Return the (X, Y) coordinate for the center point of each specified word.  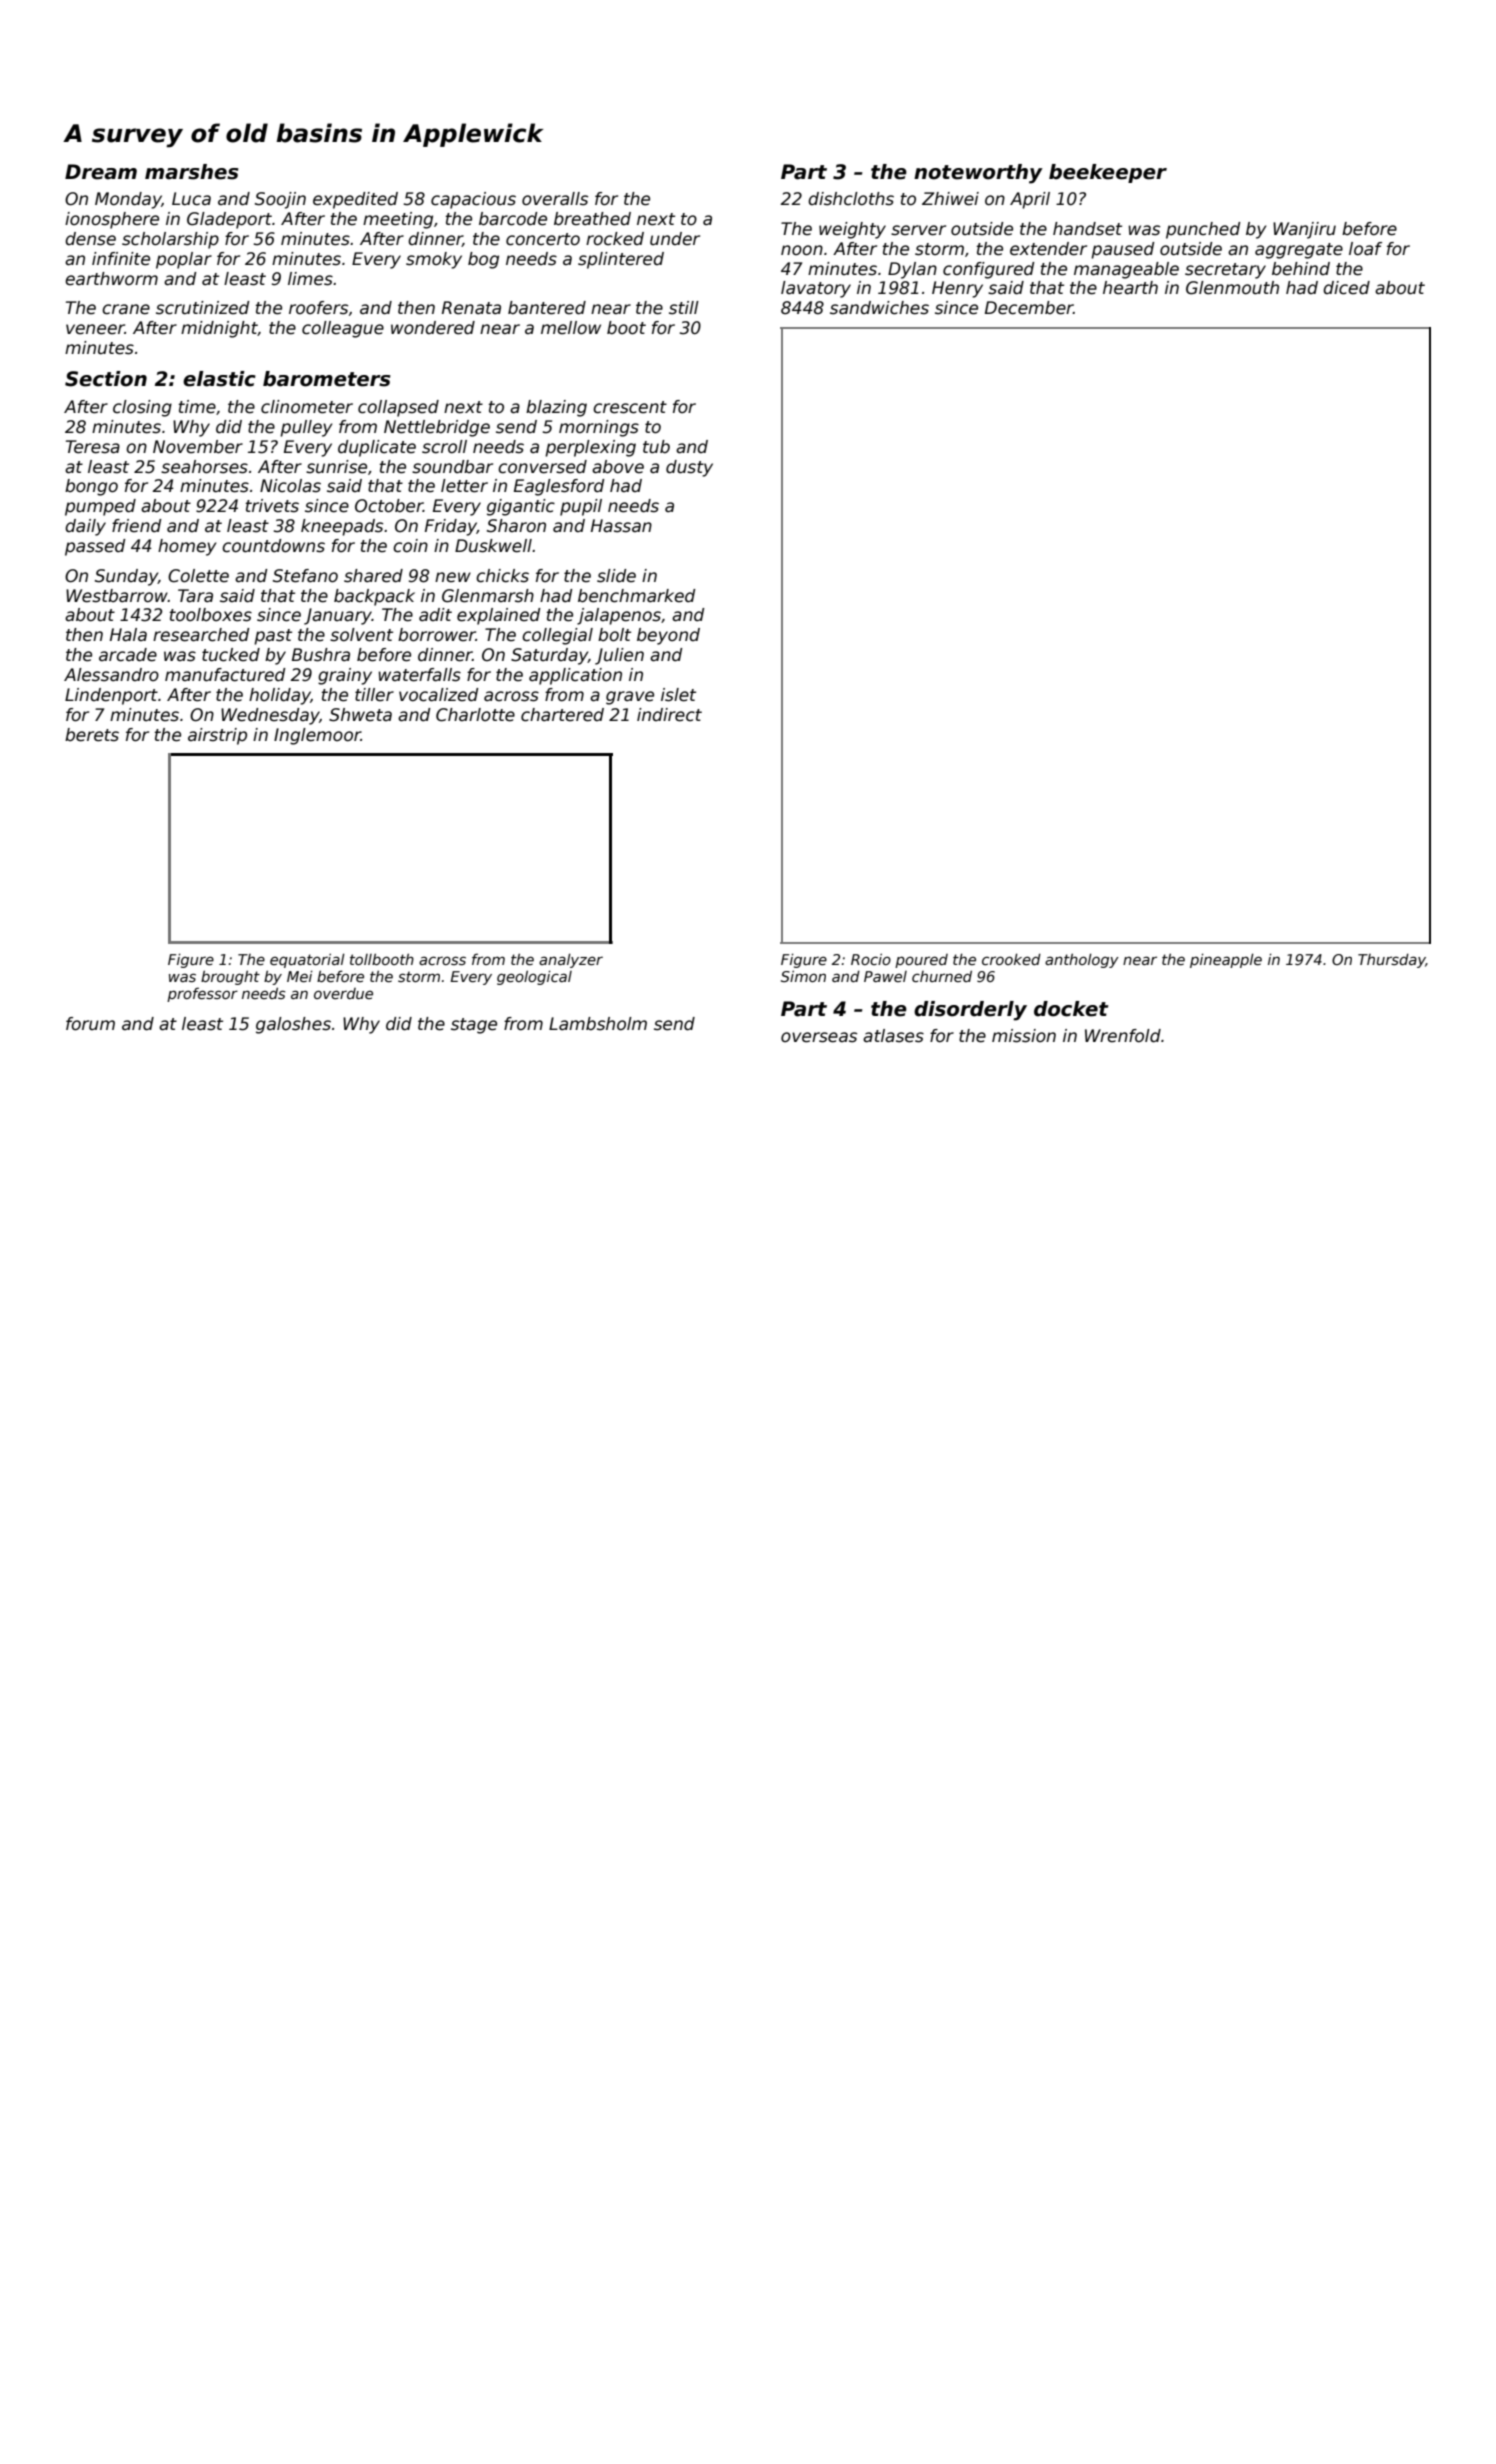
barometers (327, 379)
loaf (1365, 249)
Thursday (1392, 960)
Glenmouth (1232, 288)
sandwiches (879, 308)
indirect (669, 715)
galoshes (293, 1025)
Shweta (360, 715)
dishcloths (851, 199)
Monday (128, 200)
